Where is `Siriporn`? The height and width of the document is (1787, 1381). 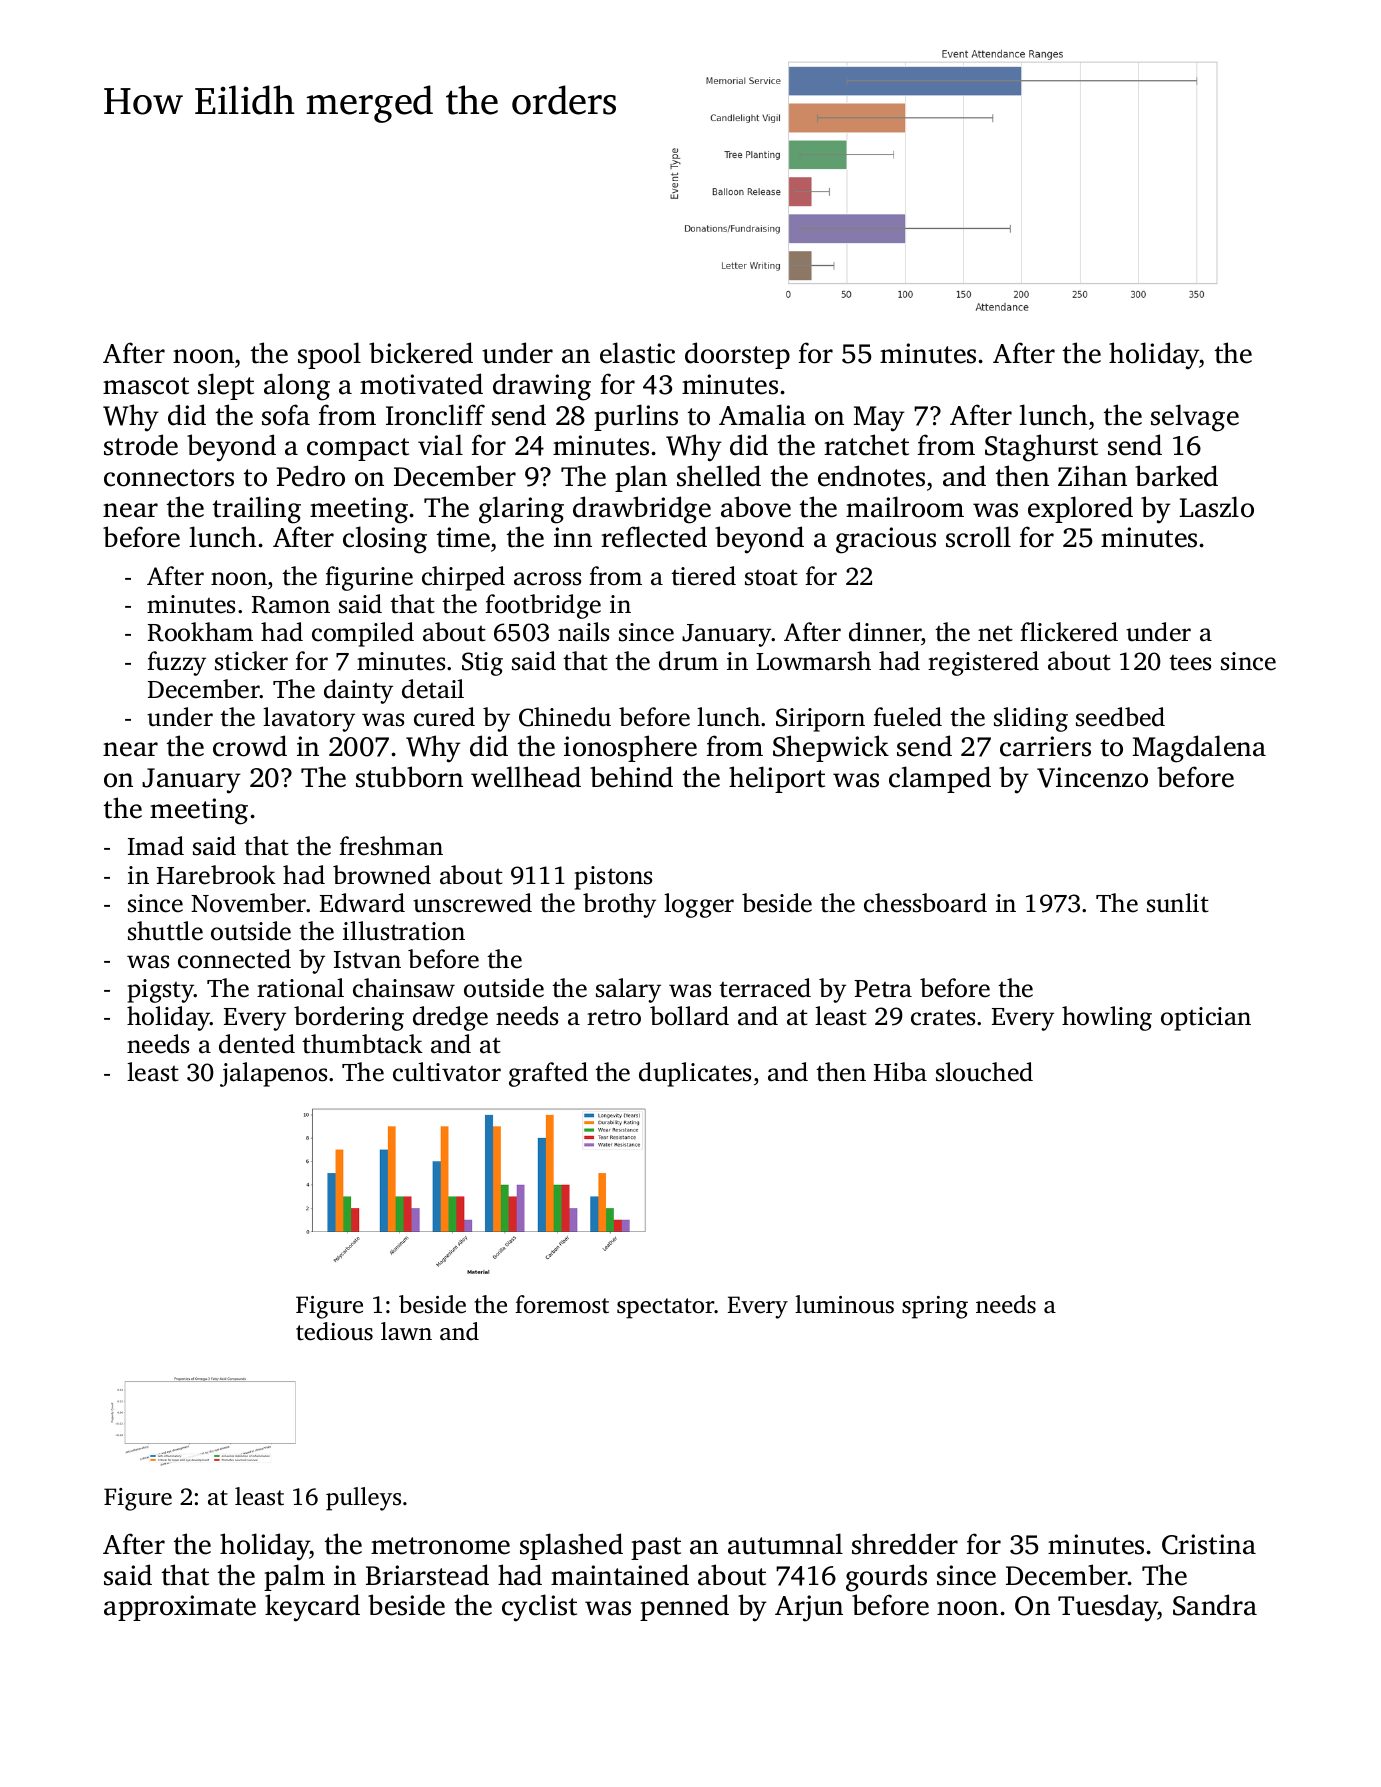
Siriporn is located at coordinates (820, 720).
